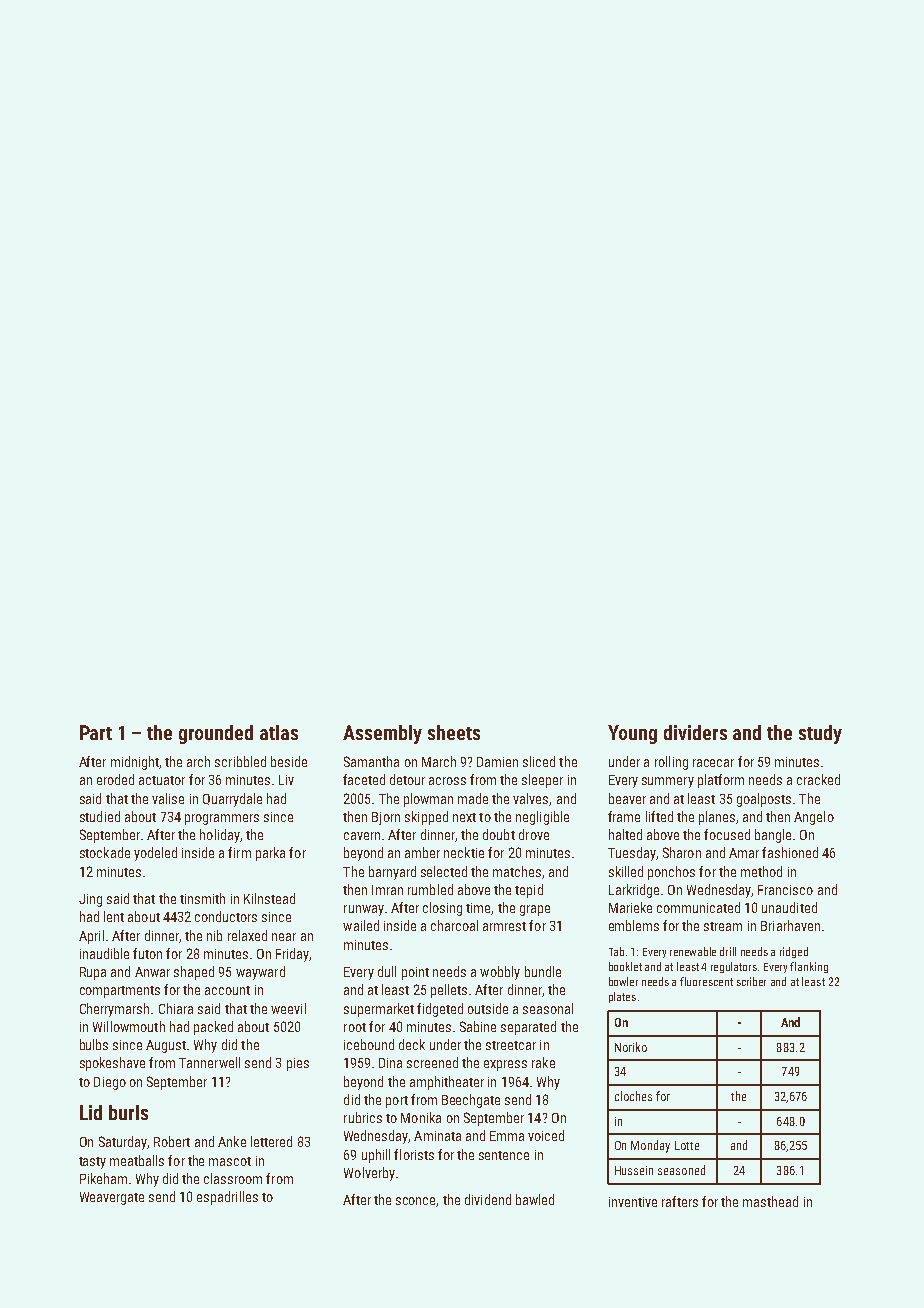  I want to click on florists, so click(414, 1154).
